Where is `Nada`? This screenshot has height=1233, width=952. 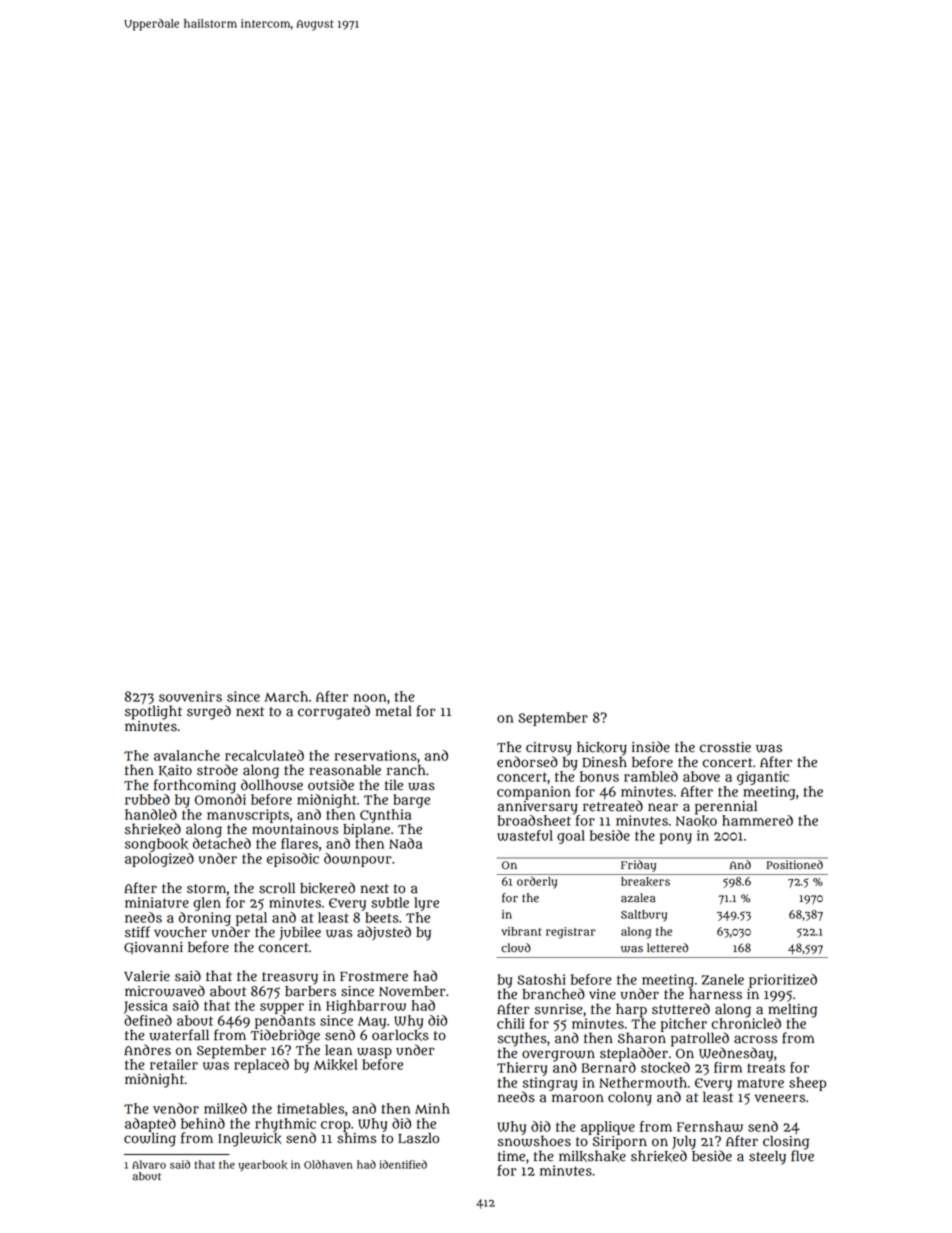 Nada is located at coordinates (405, 843).
